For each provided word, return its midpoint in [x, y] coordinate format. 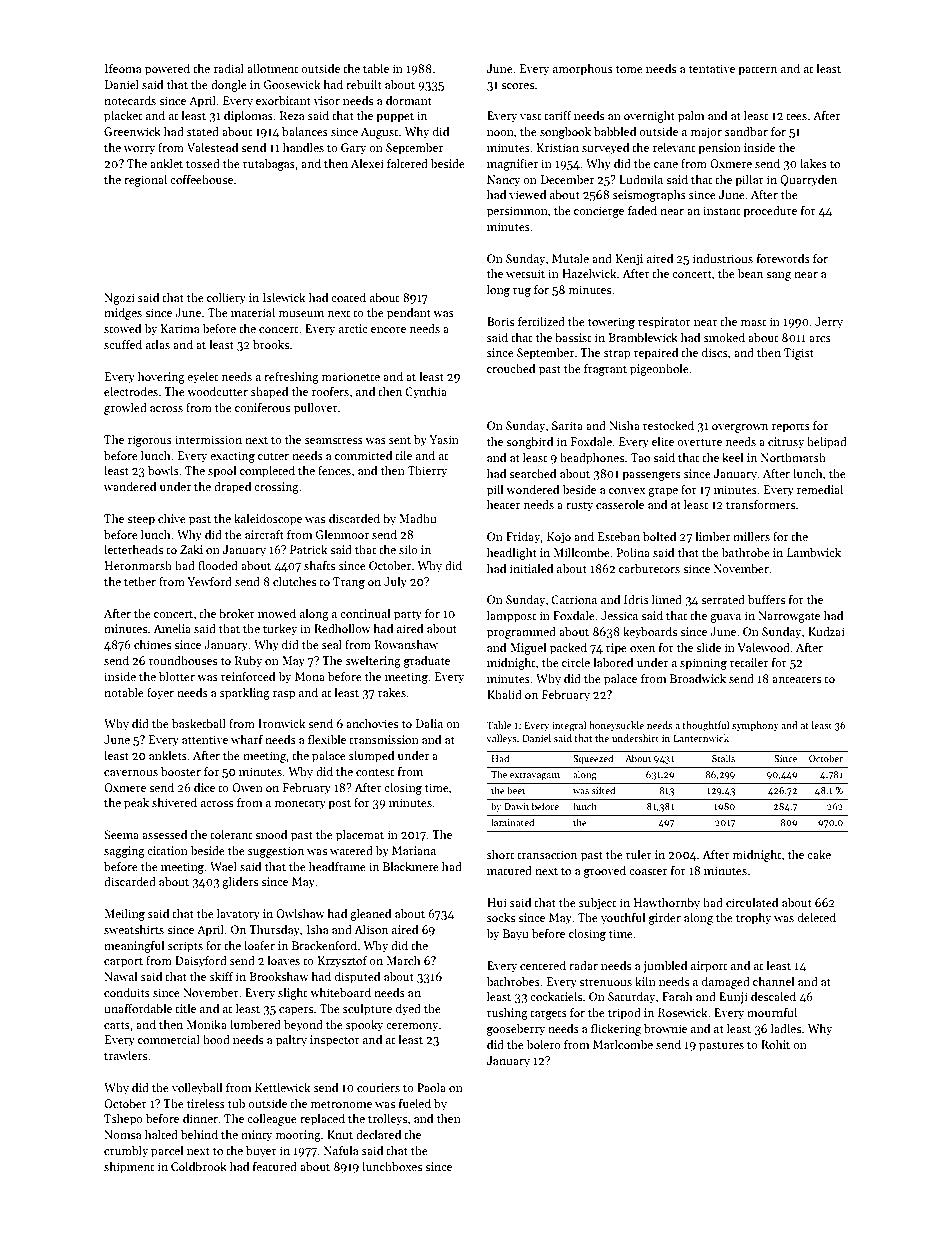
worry [139, 150]
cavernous [131, 773]
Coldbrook [199, 1166]
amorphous [583, 69]
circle [576, 662]
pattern [757, 71]
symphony [755, 726]
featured [275, 1166]
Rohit [775, 1044]
